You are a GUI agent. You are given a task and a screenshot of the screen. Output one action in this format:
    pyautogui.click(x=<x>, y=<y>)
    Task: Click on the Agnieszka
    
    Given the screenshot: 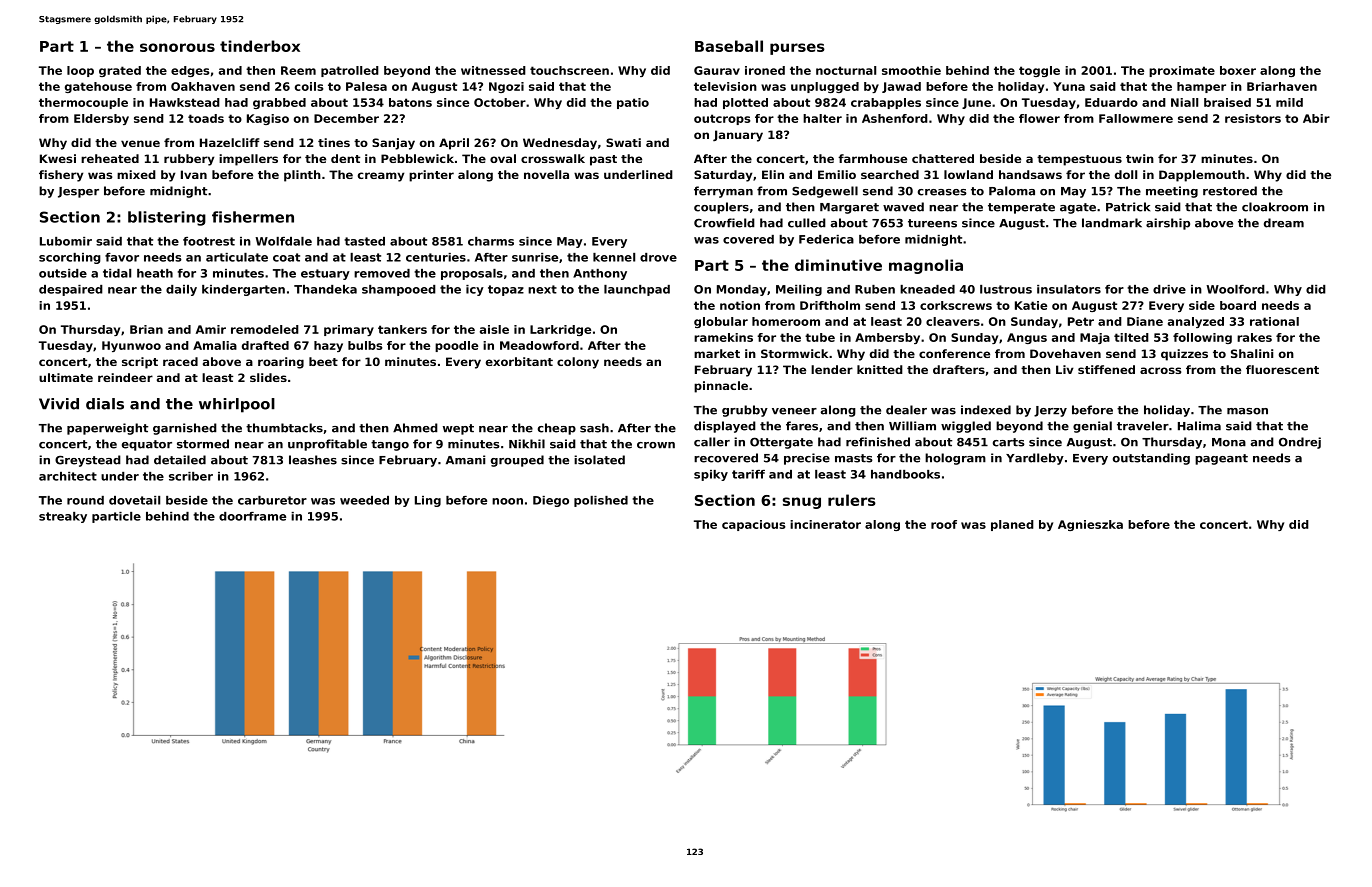 What is the action you would take?
    pyautogui.click(x=1090, y=525)
